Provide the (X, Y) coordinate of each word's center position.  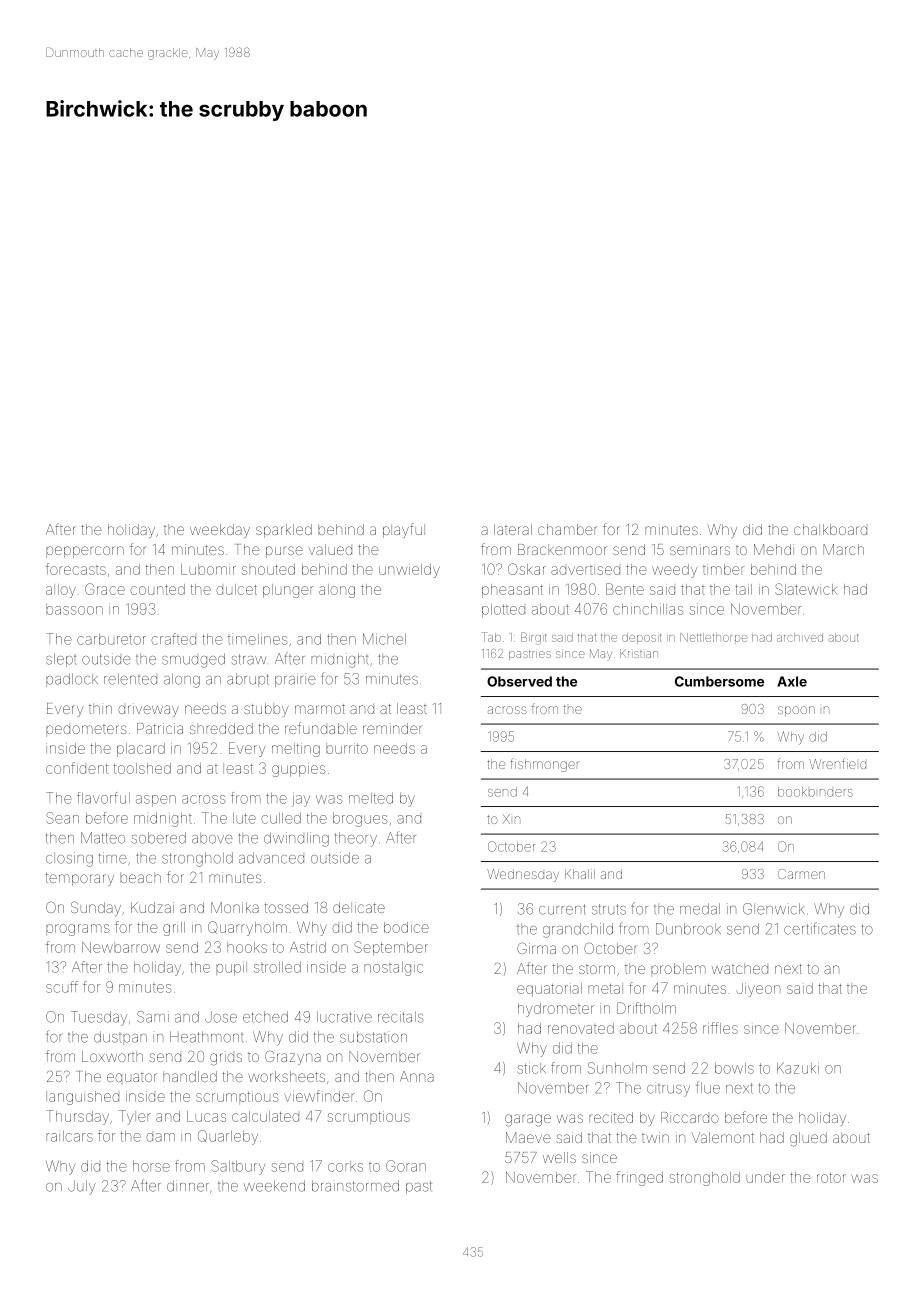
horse (151, 1166)
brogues (360, 820)
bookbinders (815, 792)
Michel (384, 639)
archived (800, 637)
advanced (271, 858)
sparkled (284, 531)
